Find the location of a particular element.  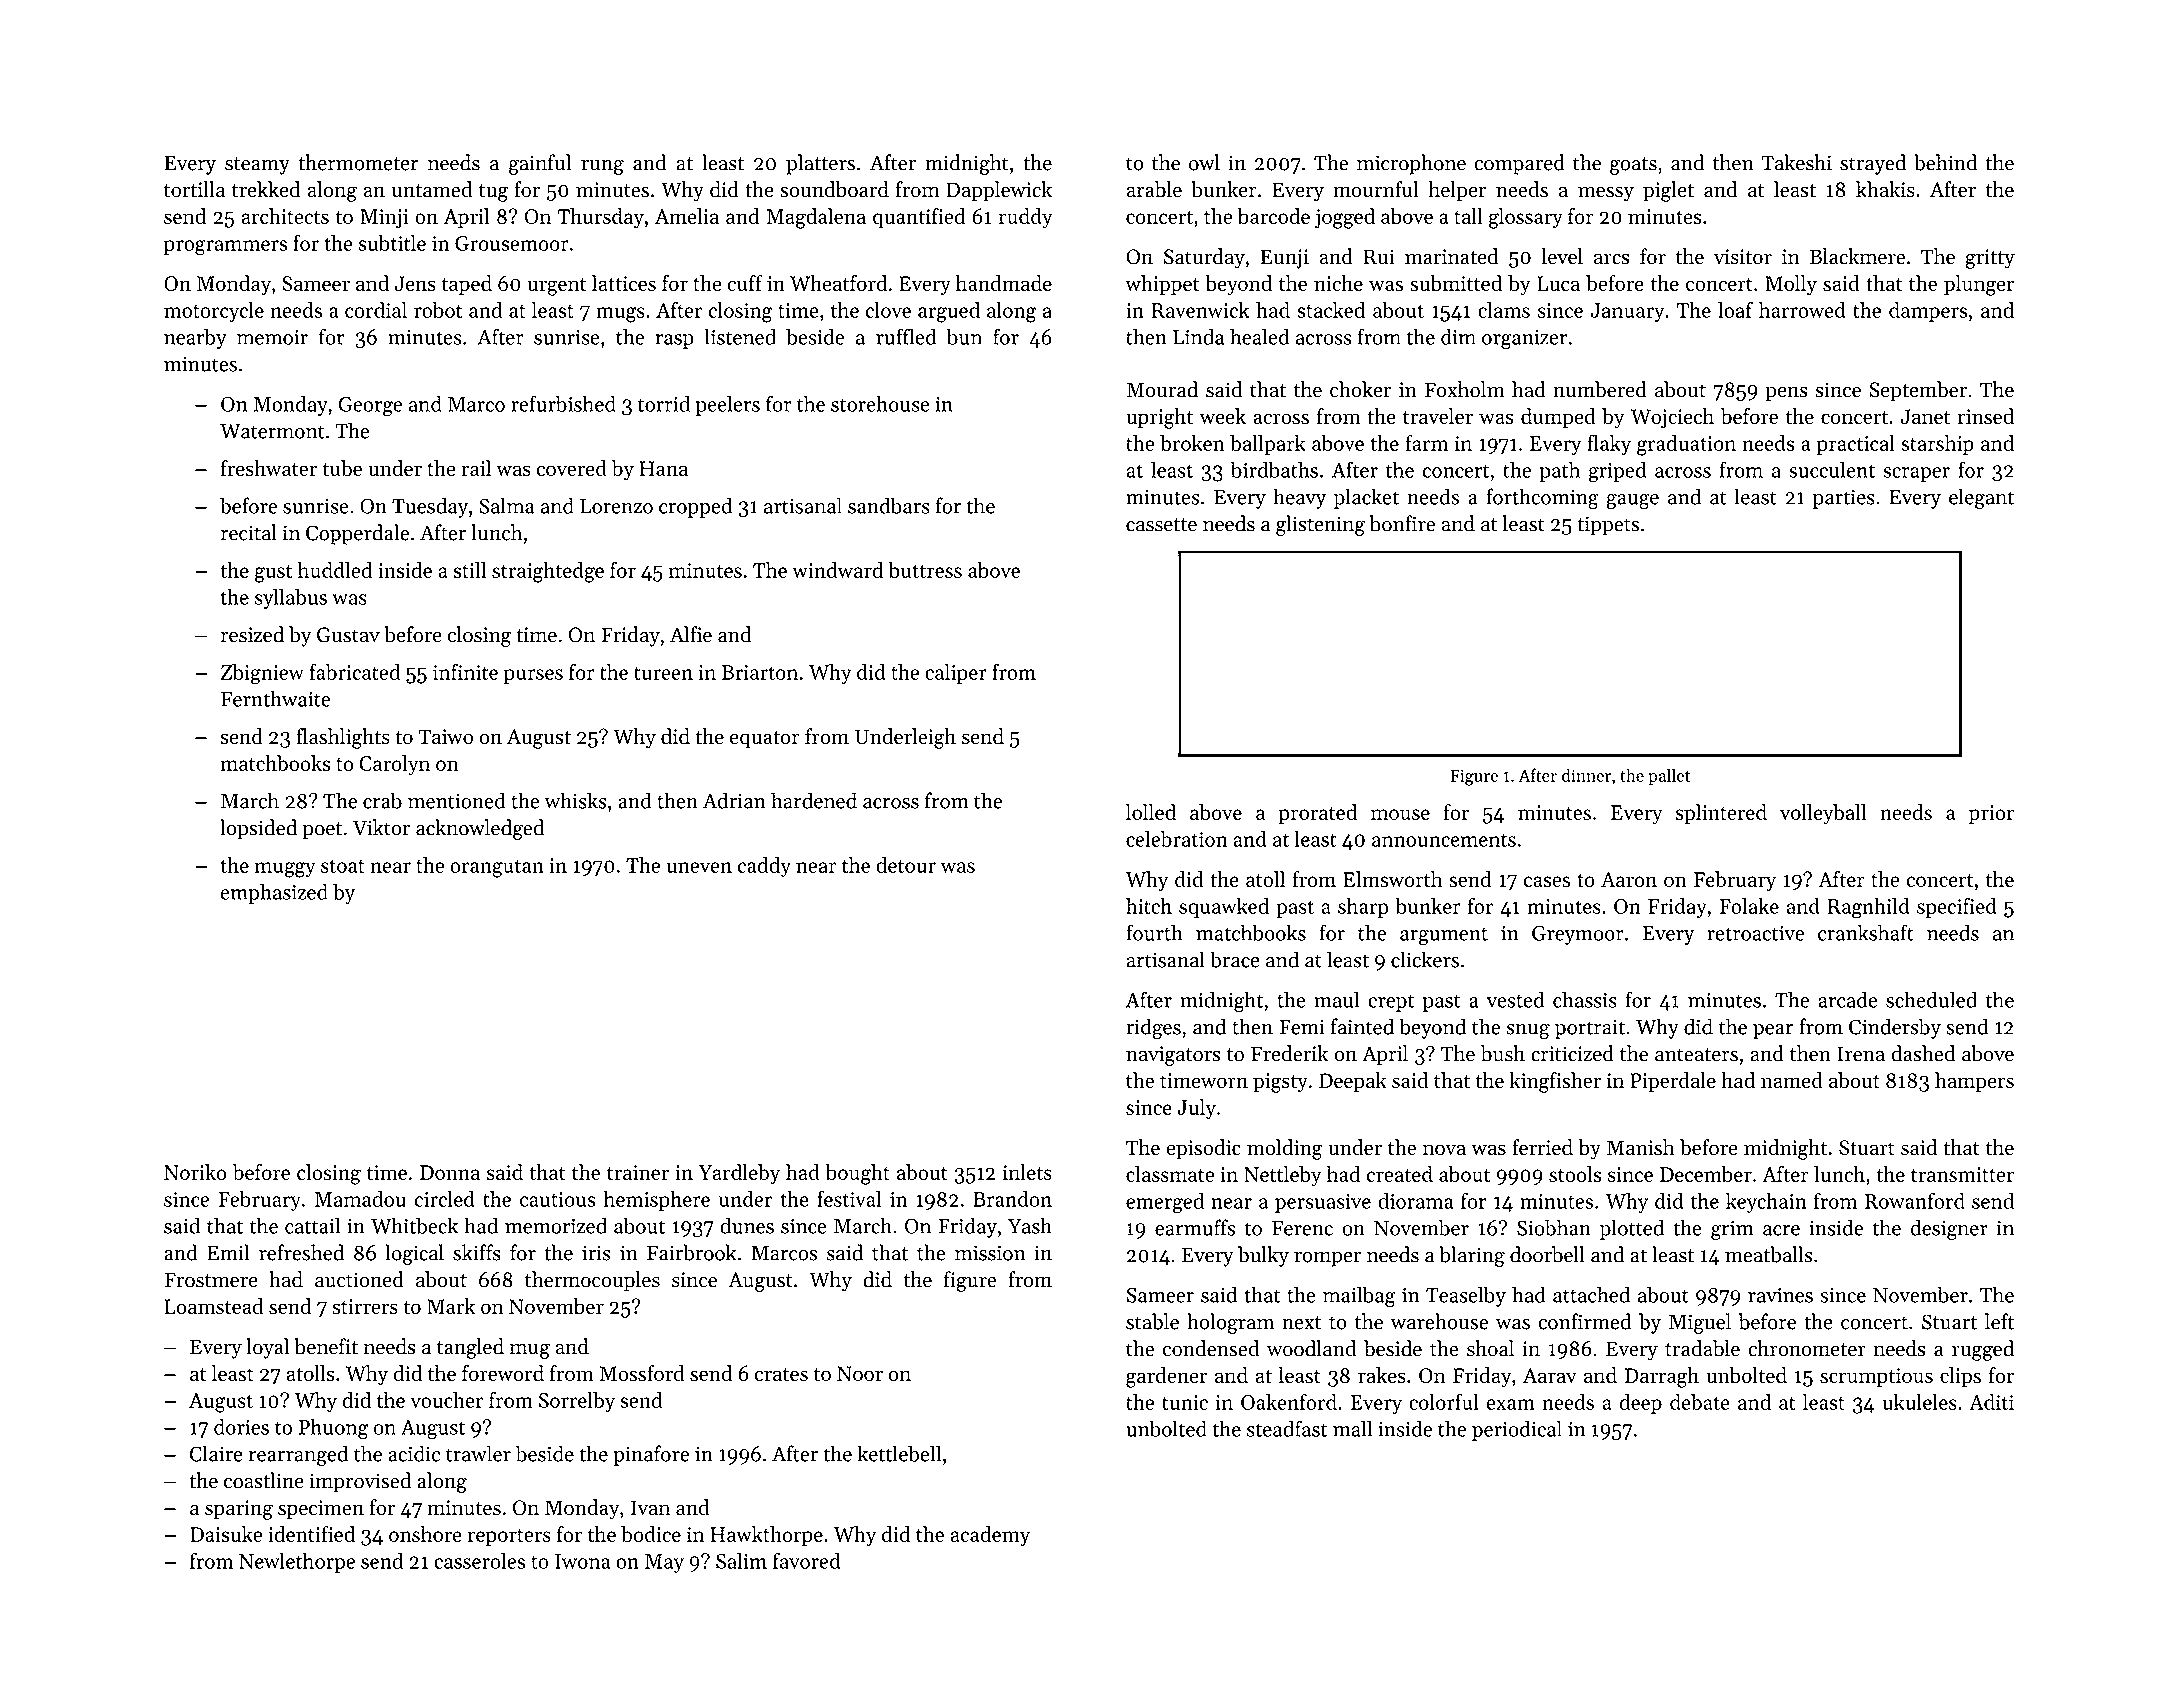

gritty is located at coordinates (1990, 259).
